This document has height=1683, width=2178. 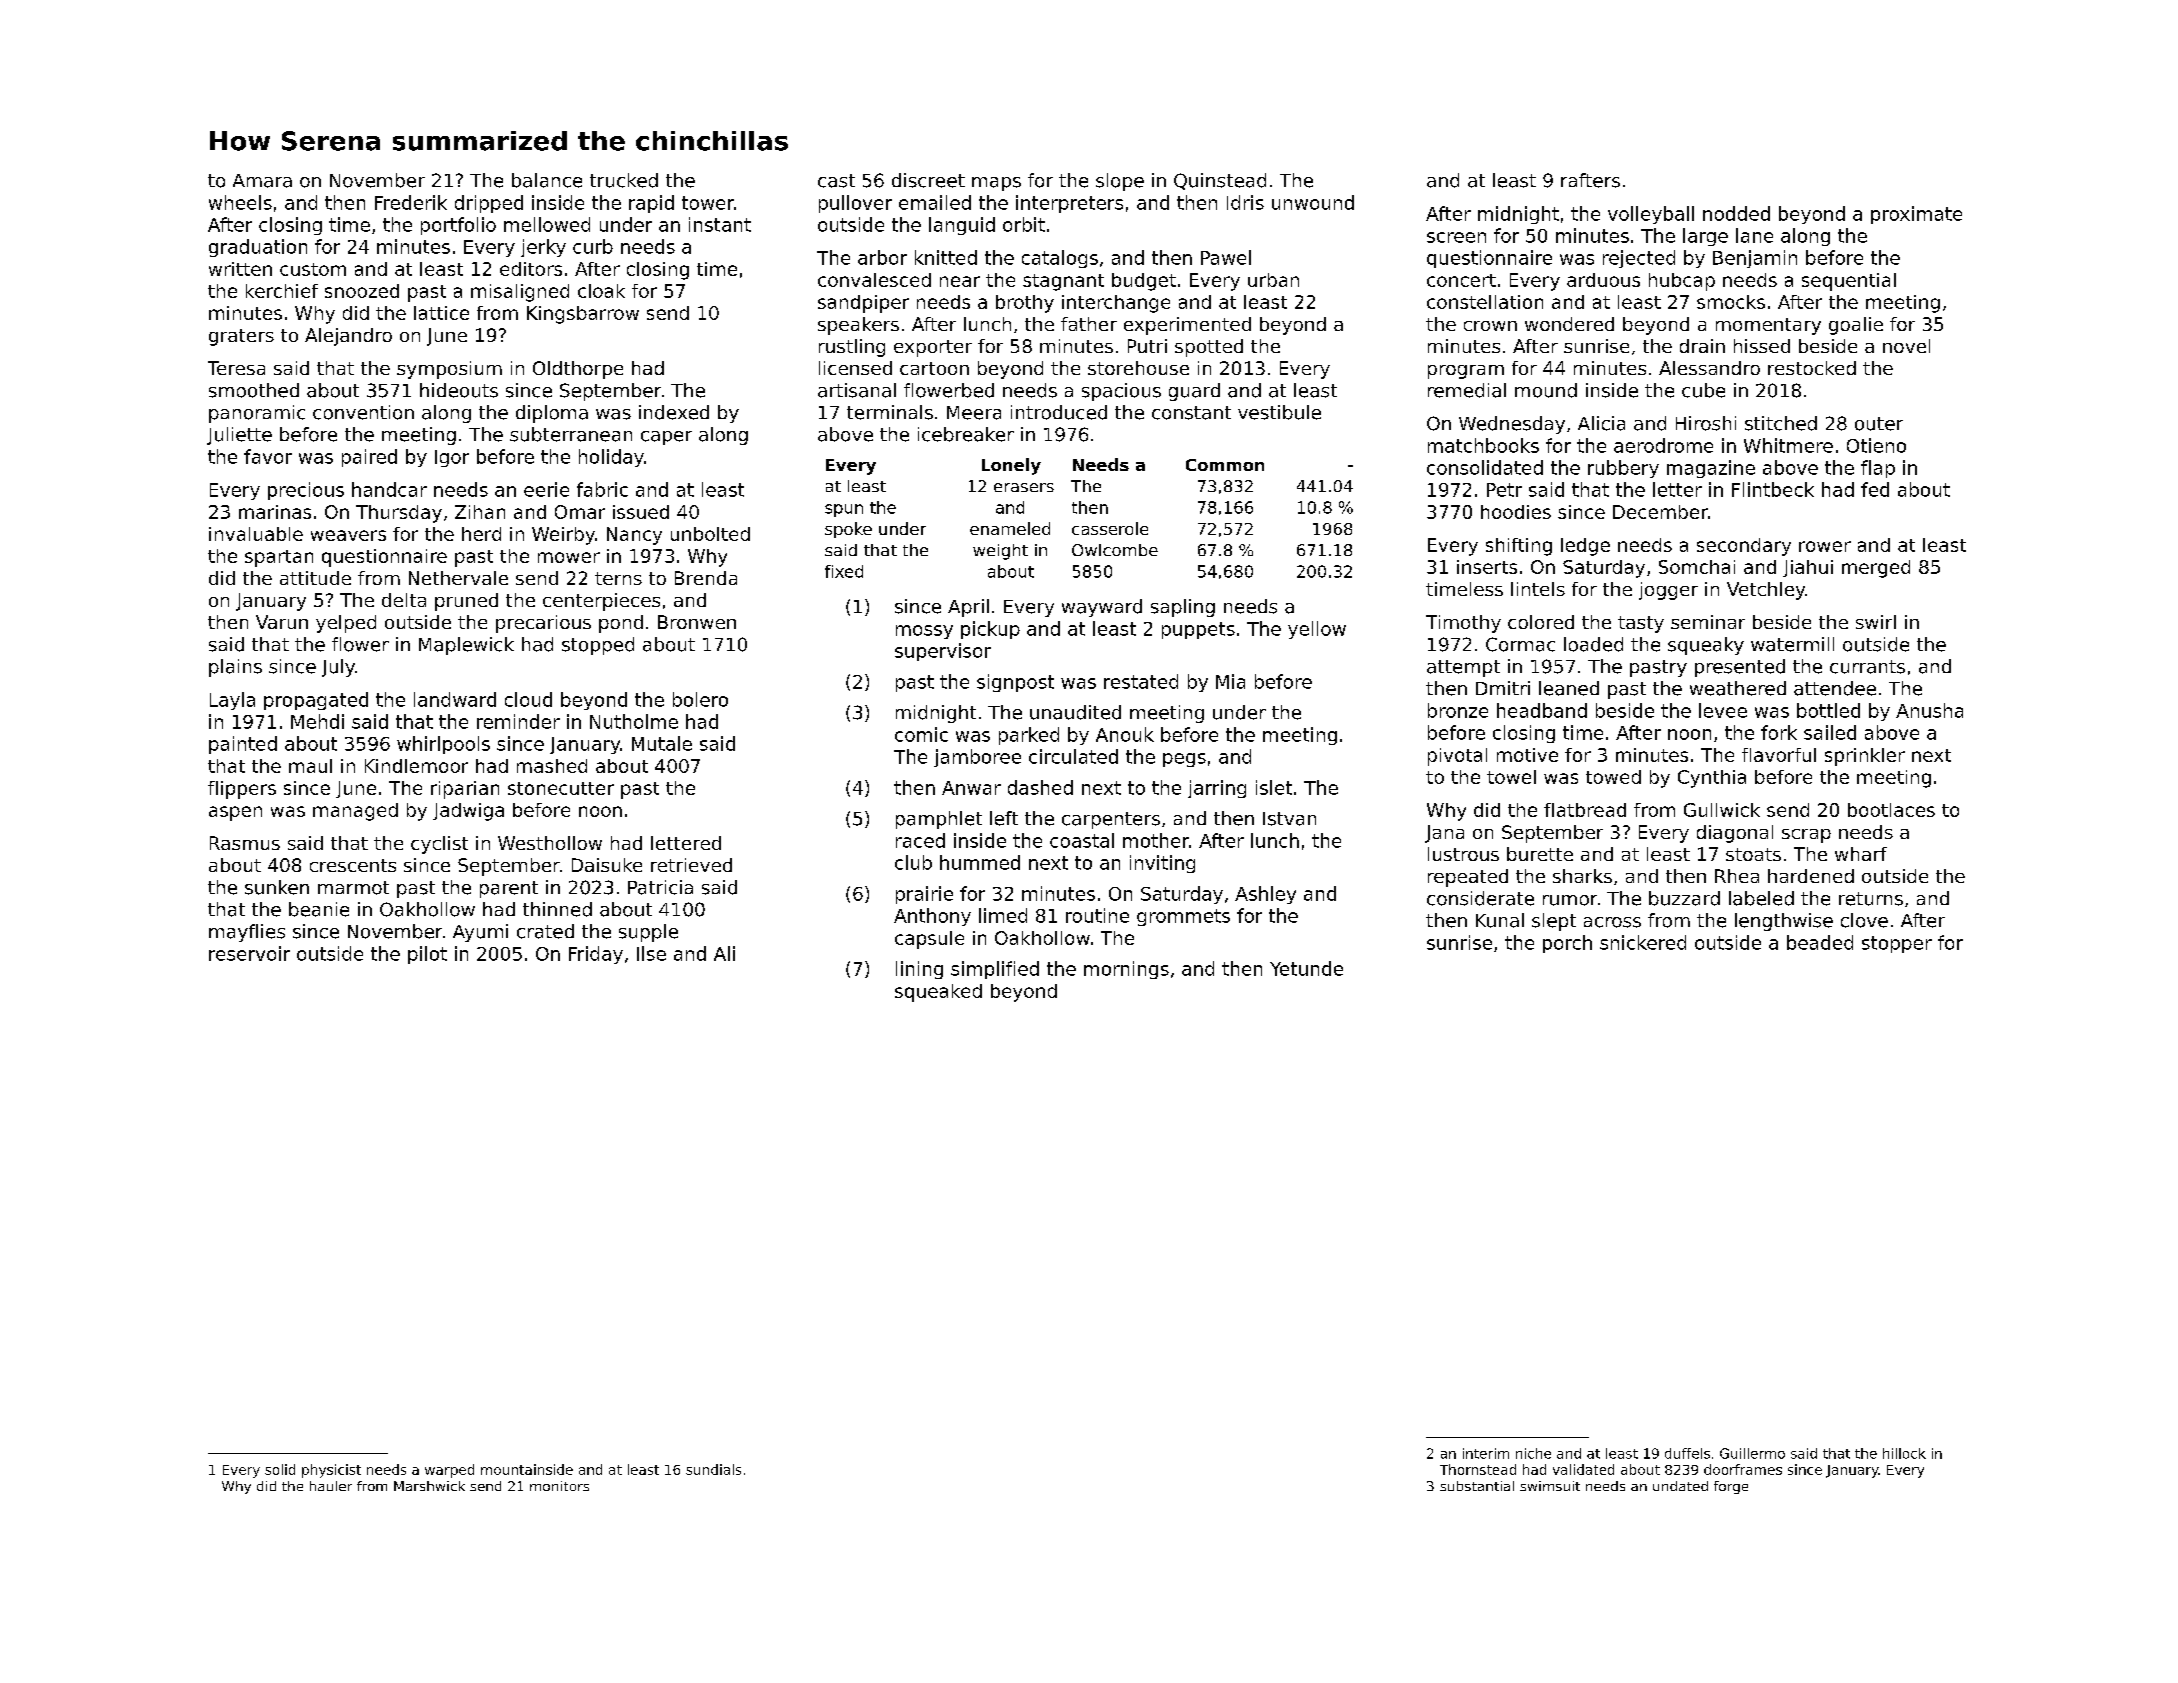 I want to click on beaded, so click(x=1820, y=942).
